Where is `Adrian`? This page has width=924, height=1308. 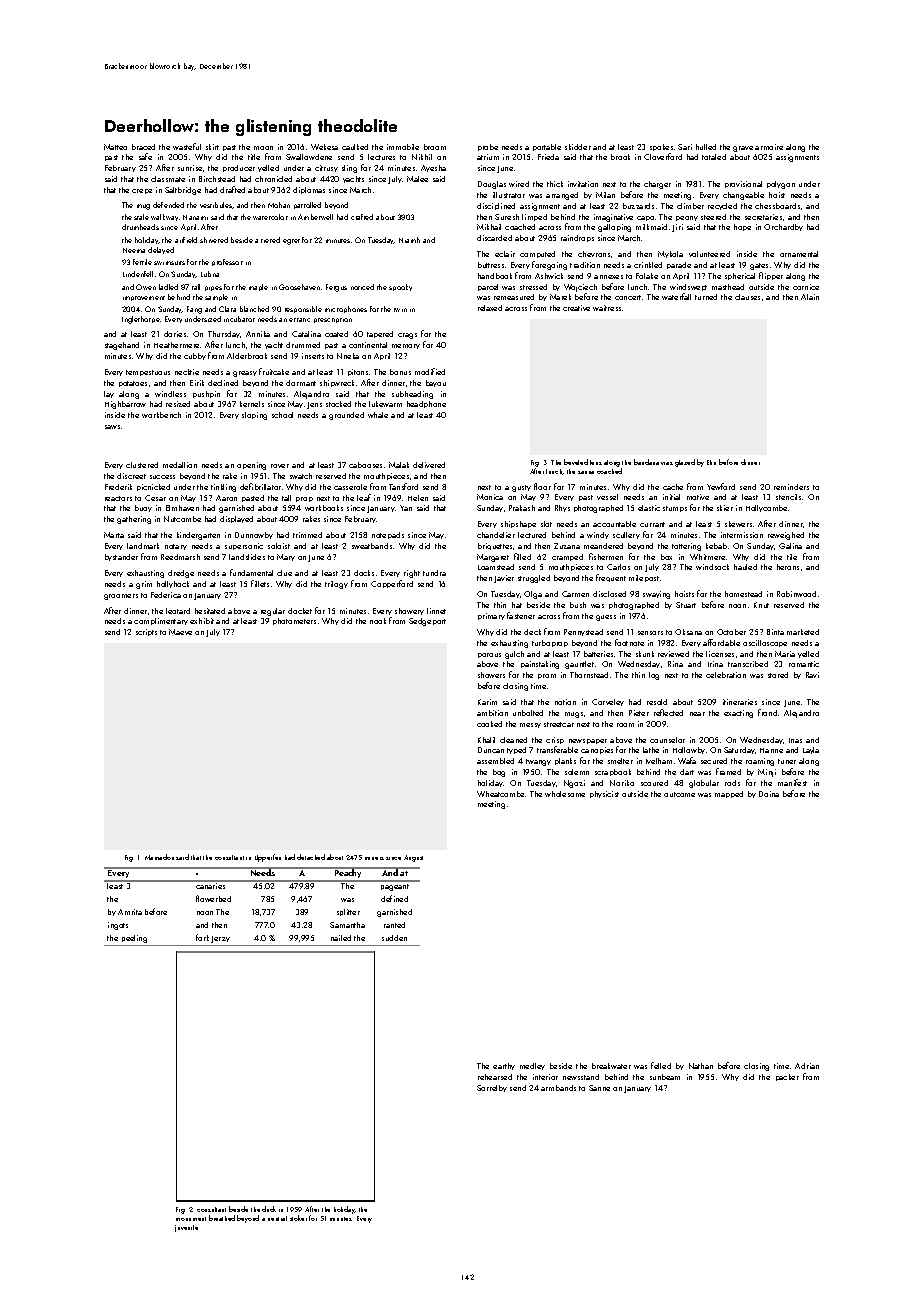
Adrian is located at coordinates (807, 1066).
